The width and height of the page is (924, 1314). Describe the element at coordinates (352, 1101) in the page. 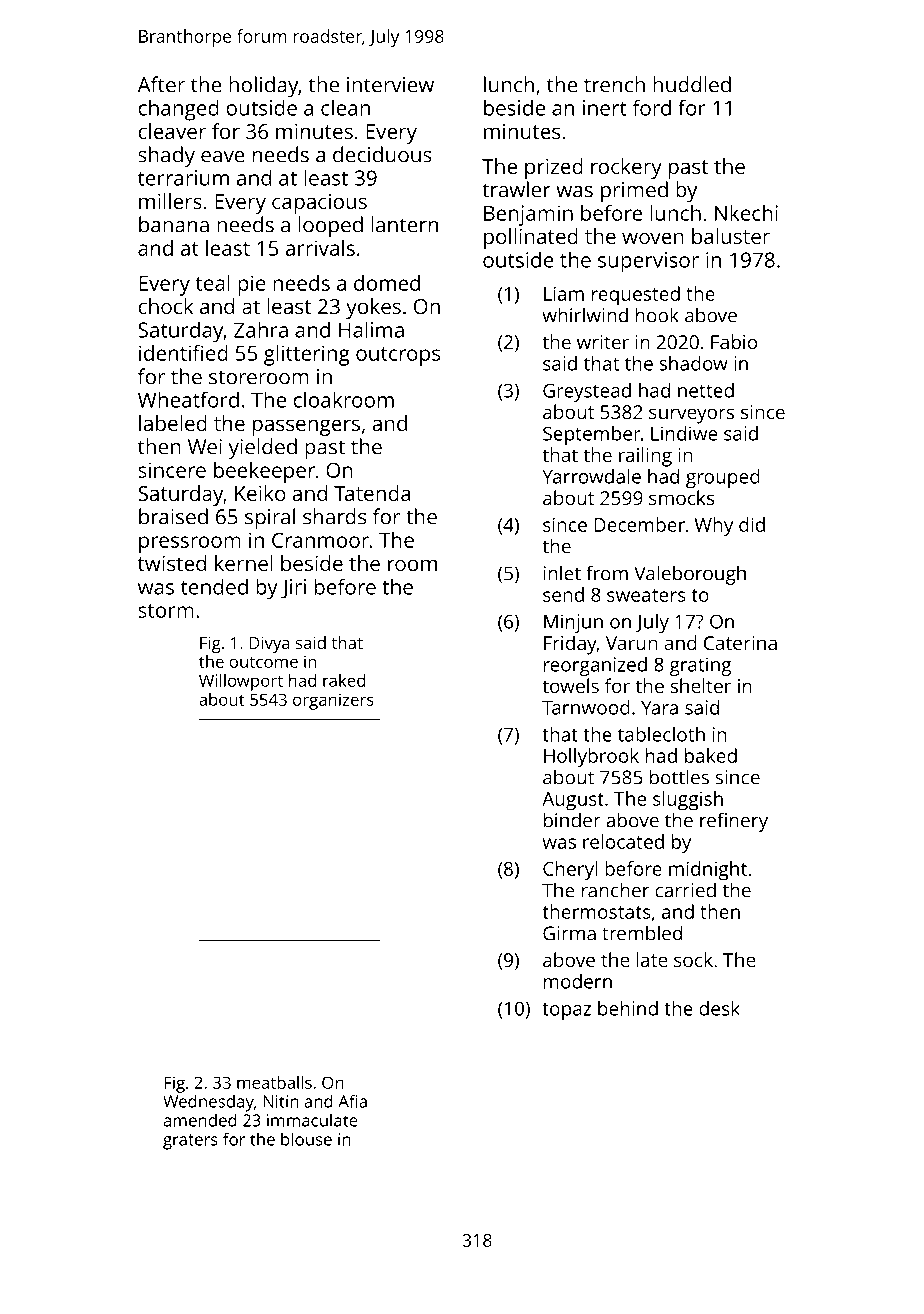

I see `Afia` at that location.
